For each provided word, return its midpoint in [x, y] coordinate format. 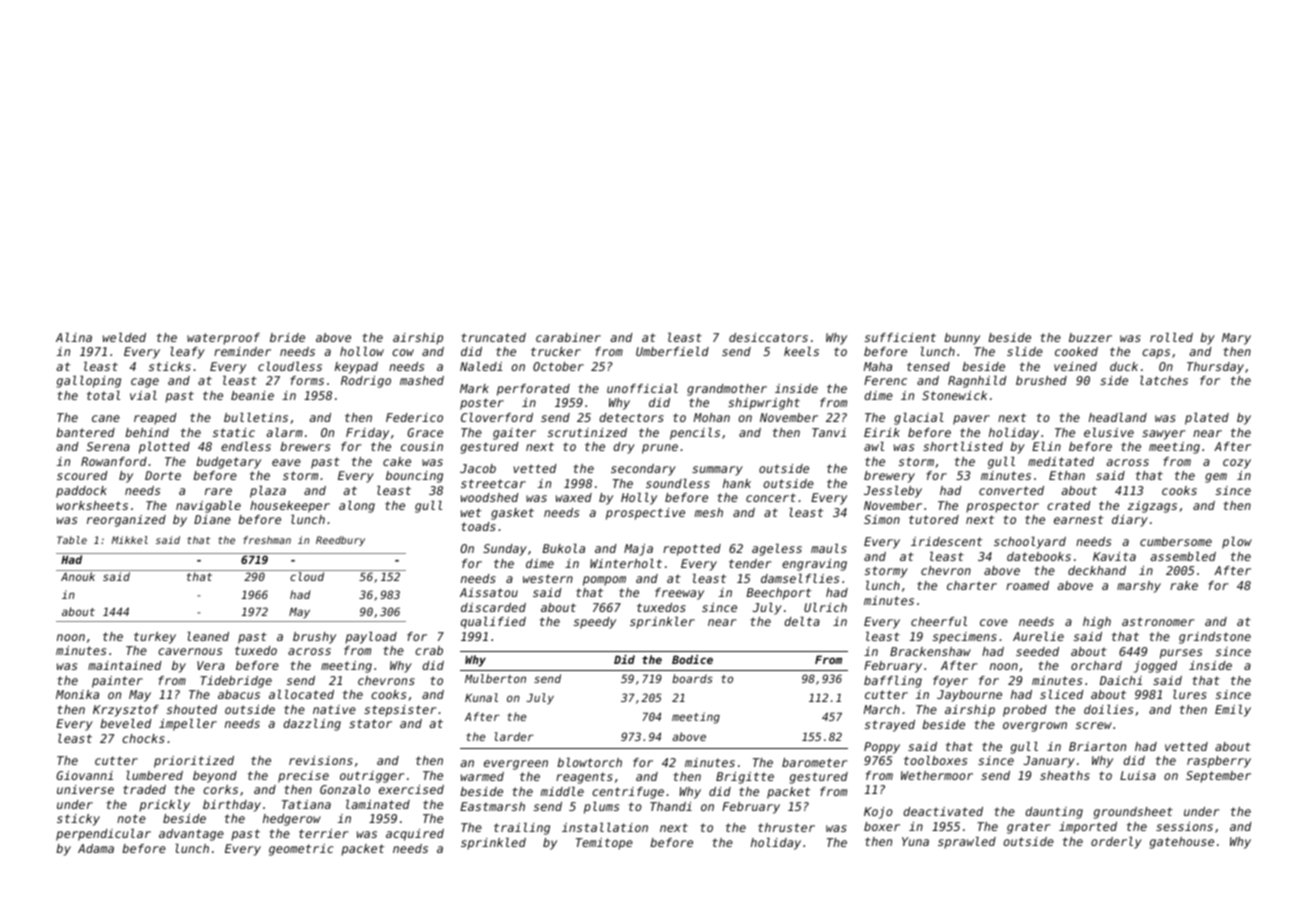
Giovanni [85, 775]
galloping [89, 381]
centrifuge [628, 793]
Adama [96, 848]
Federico [414, 417]
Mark [474, 388]
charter [972, 585]
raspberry [1219, 762]
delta [802, 621]
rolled [1171, 337]
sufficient [900, 337]
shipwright [764, 404]
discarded [493, 607]
